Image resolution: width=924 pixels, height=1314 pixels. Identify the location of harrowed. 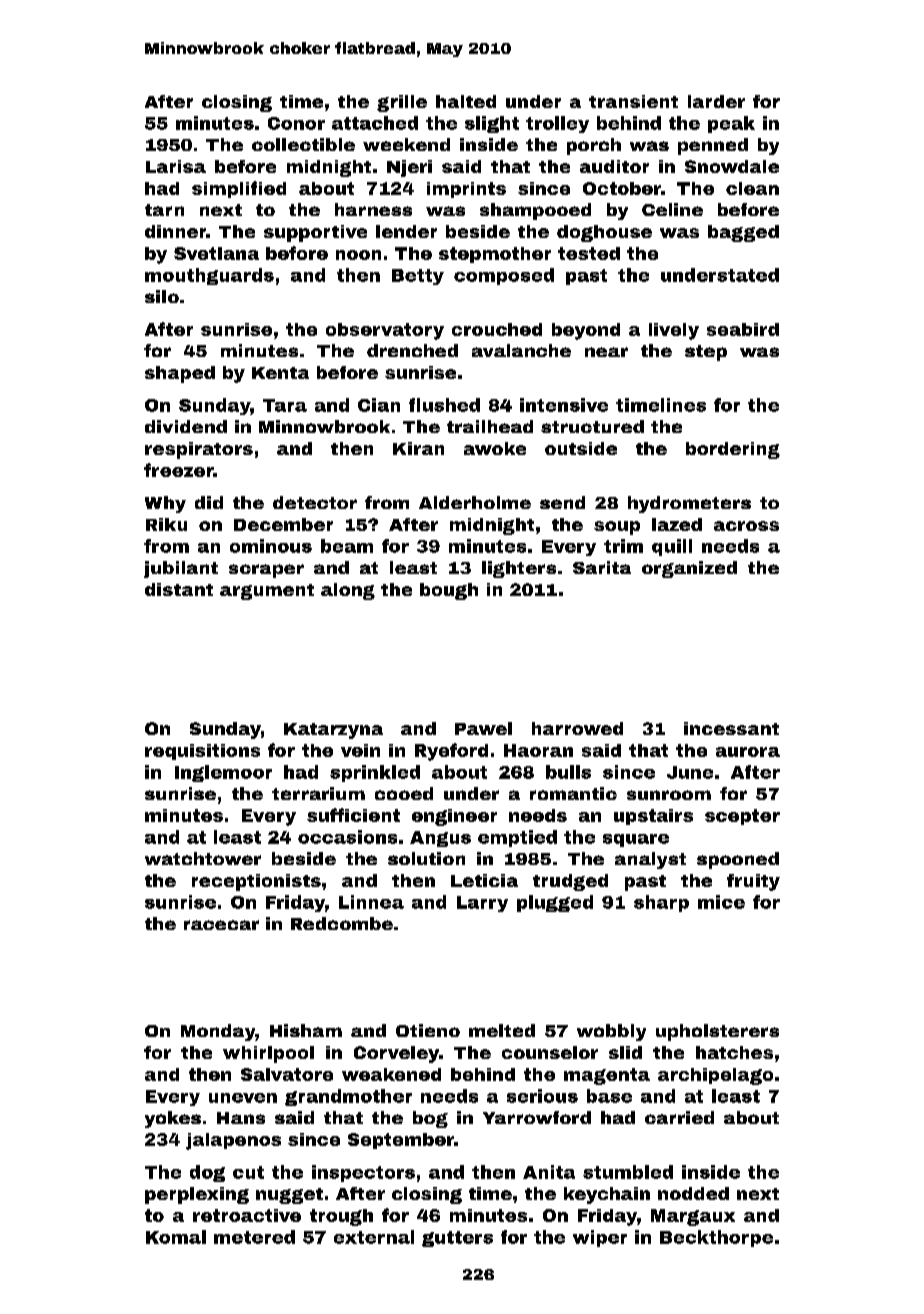
(577, 728).
